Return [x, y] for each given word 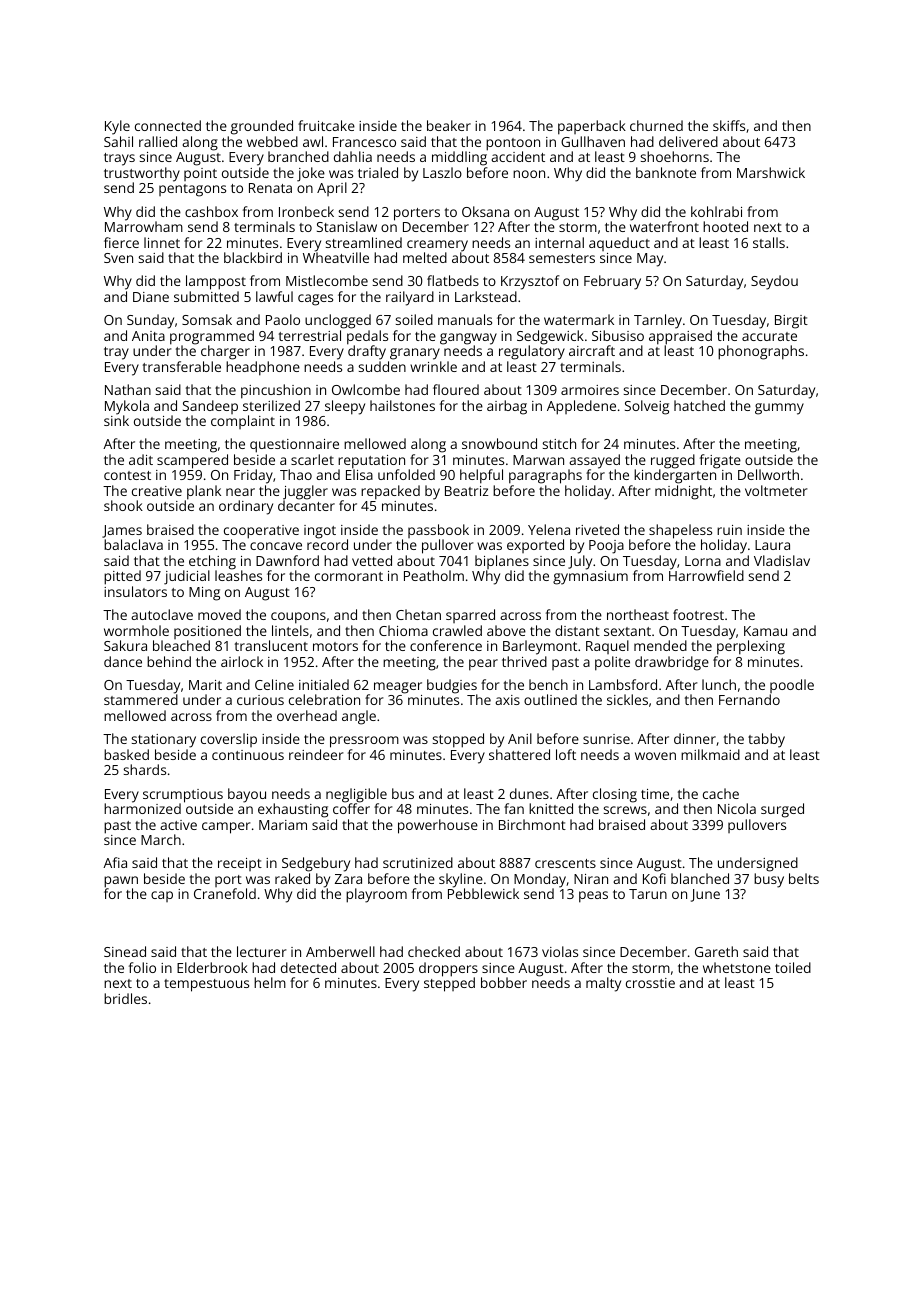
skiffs [729, 125]
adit [141, 459]
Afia [115, 862]
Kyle [117, 127]
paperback [592, 127]
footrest [698, 614]
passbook [438, 531]
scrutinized [418, 862]
